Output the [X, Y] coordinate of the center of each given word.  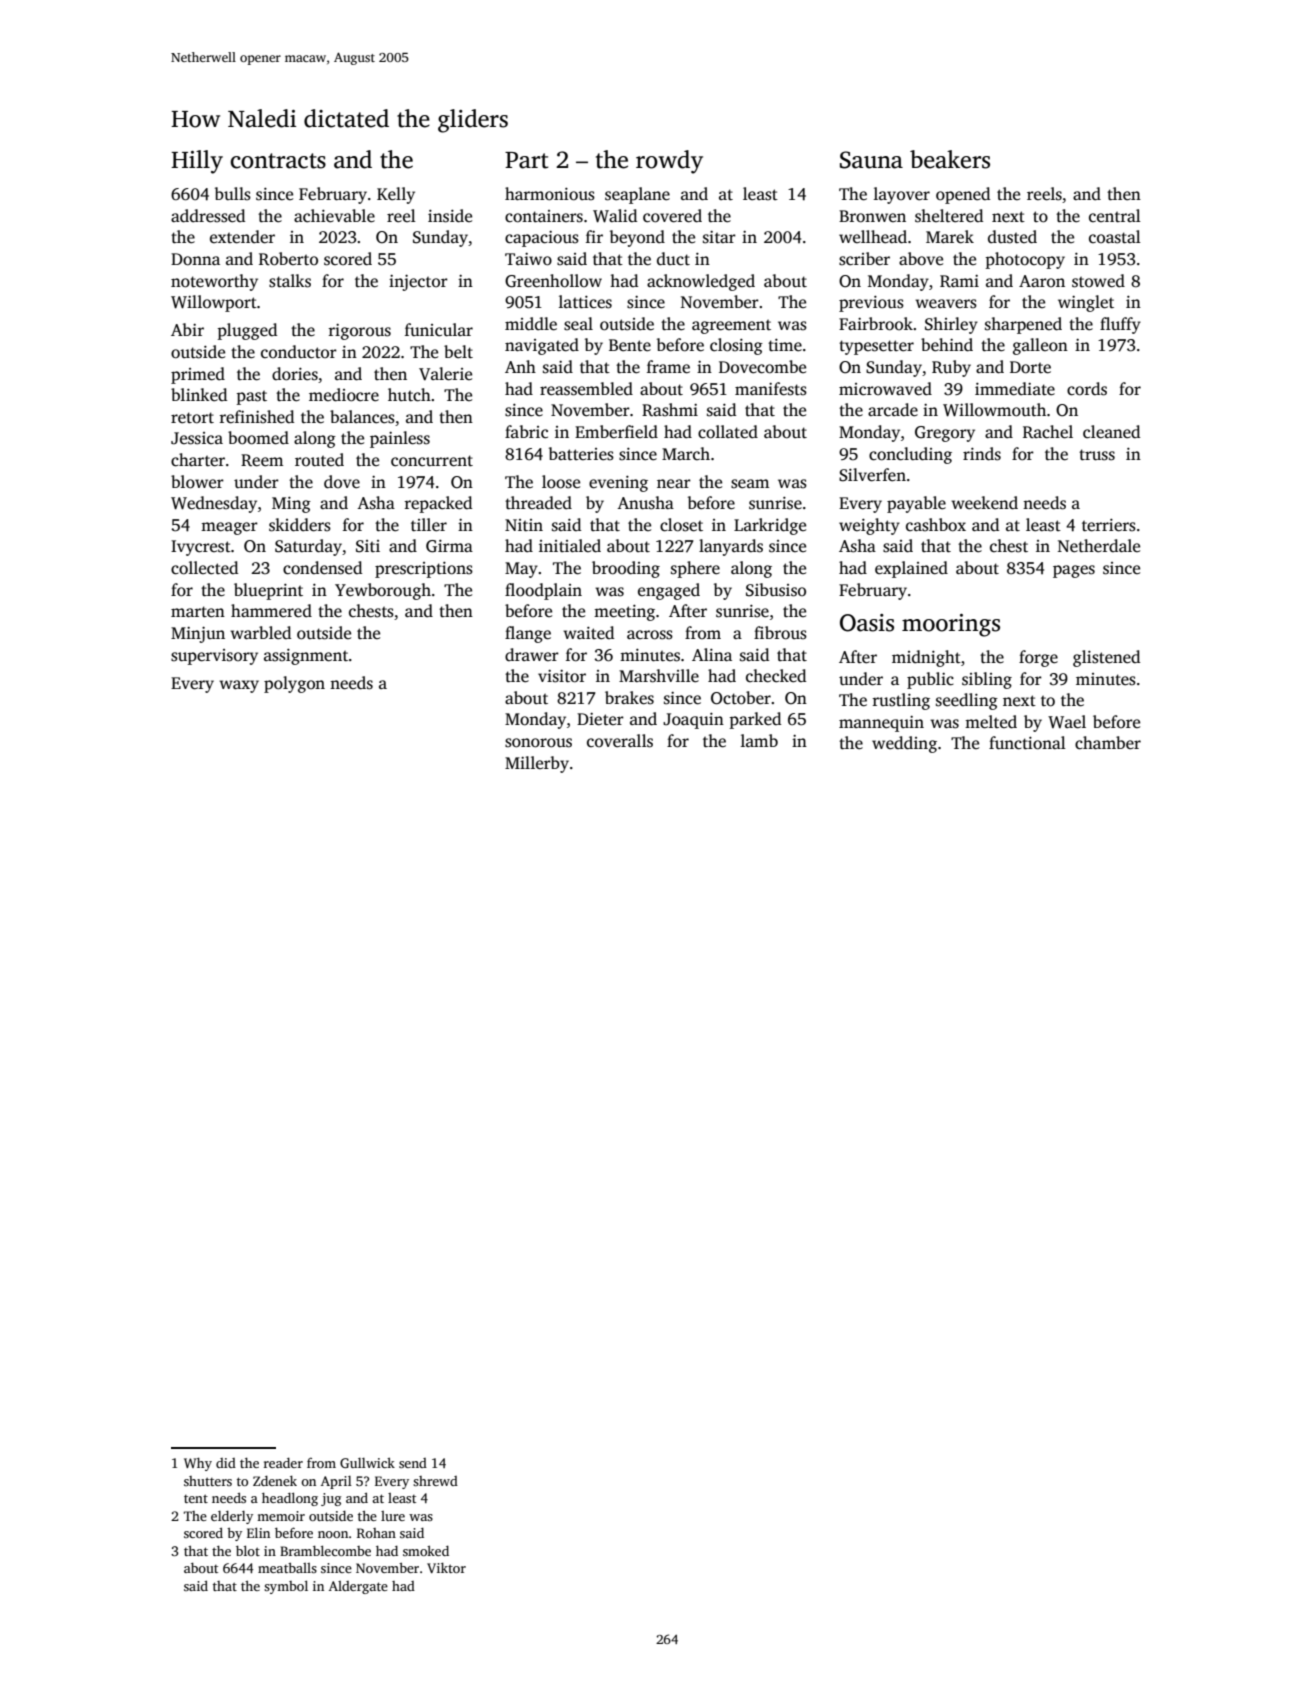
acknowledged [701, 282]
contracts [278, 161]
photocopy [1025, 260]
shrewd [435, 1481]
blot [248, 1550]
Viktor [446, 1567]
